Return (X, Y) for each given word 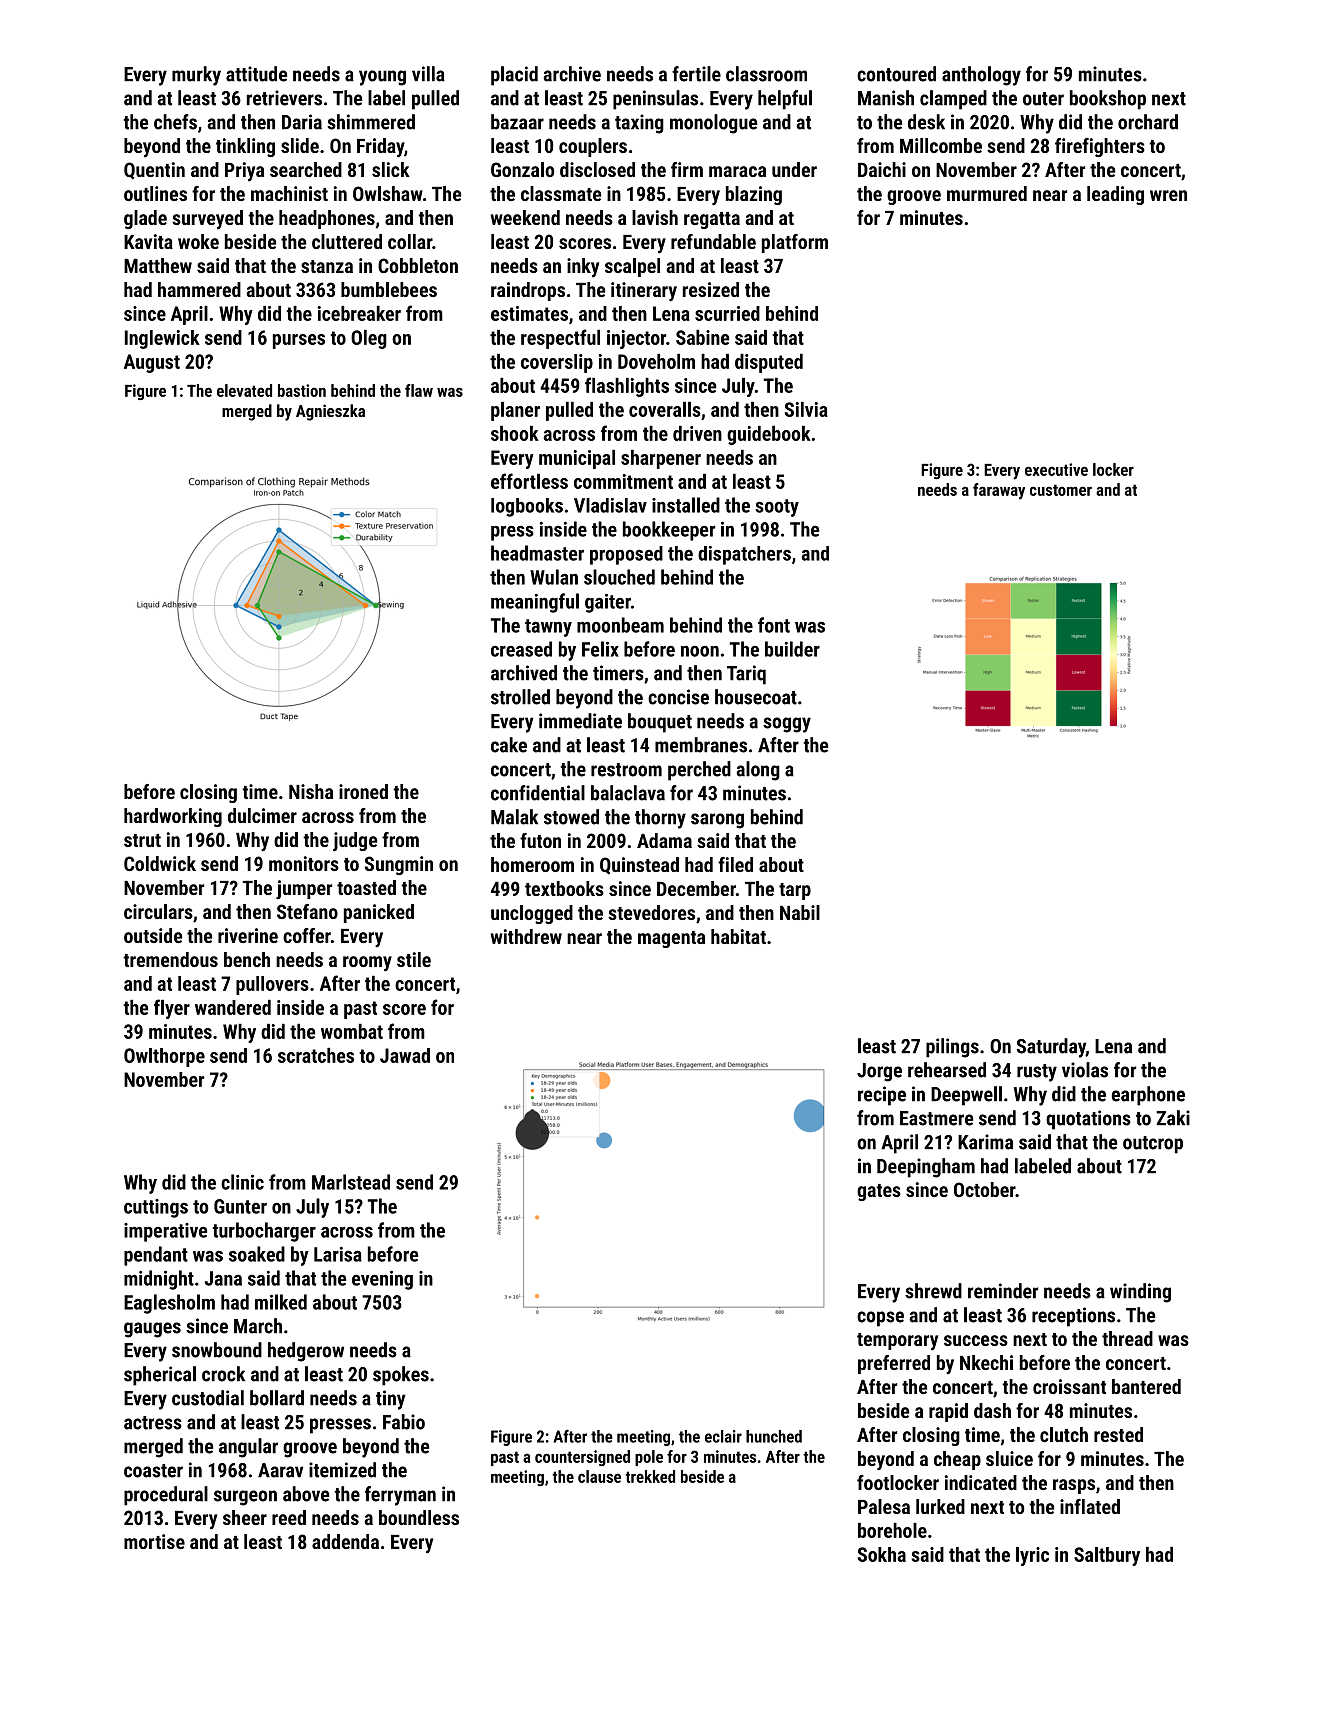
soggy (787, 725)
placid (514, 76)
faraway (999, 491)
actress (153, 1423)
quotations (1088, 1120)
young (382, 78)
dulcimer (262, 815)
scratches (316, 1055)
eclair (723, 1436)
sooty (777, 508)
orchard (1148, 122)
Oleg (369, 339)
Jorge (879, 1072)
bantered (1146, 1386)
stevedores (651, 912)
